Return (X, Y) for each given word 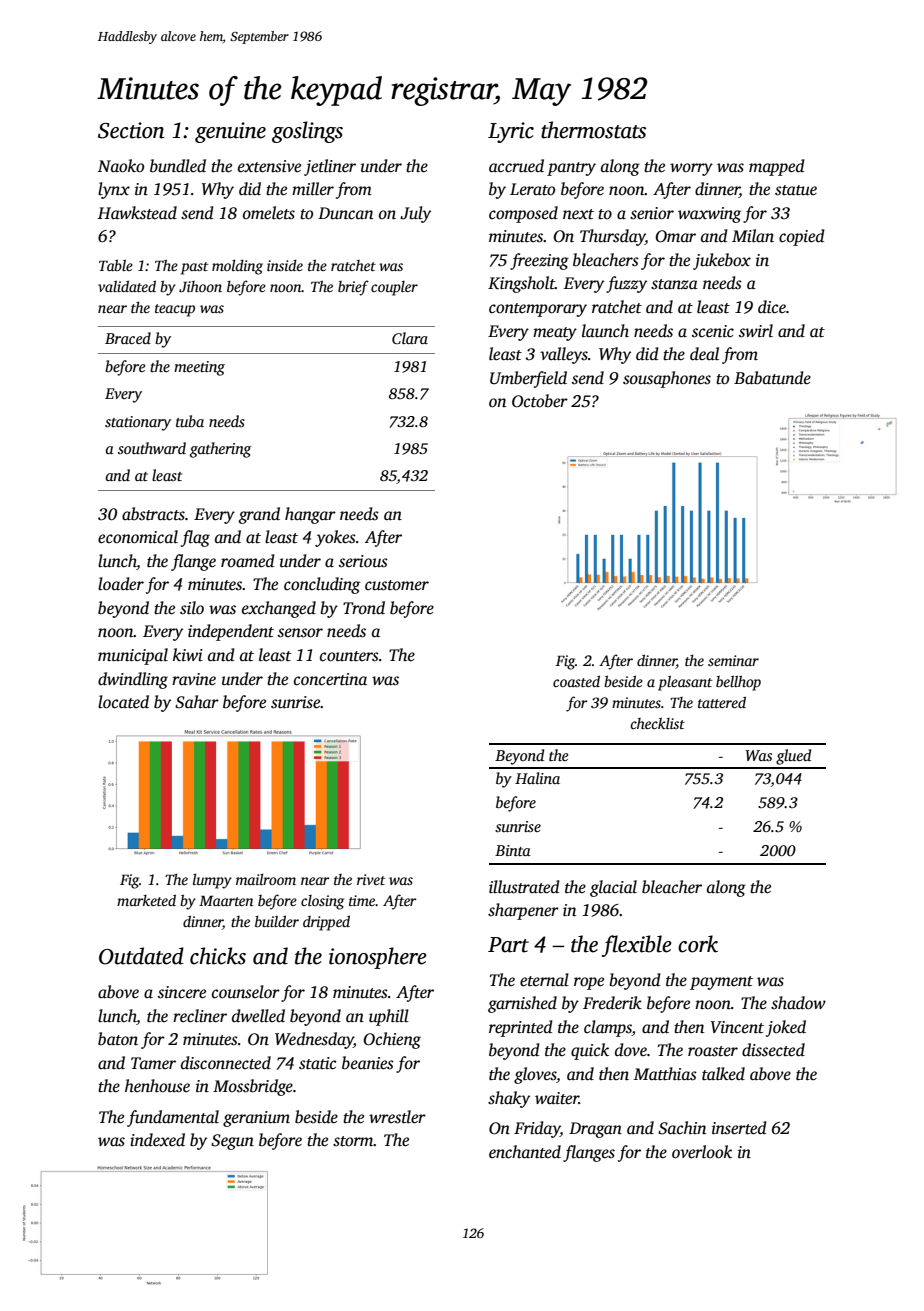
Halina (537, 778)
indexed (157, 1140)
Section (131, 130)
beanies (368, 1063)
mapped (777, 167)
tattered (722, 702)
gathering (220, 450)
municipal (133, 656)
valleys (564, 355)
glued (793, 757)
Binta (513, 850)
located (123, 702)
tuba (190, 421)
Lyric (511, 132)
